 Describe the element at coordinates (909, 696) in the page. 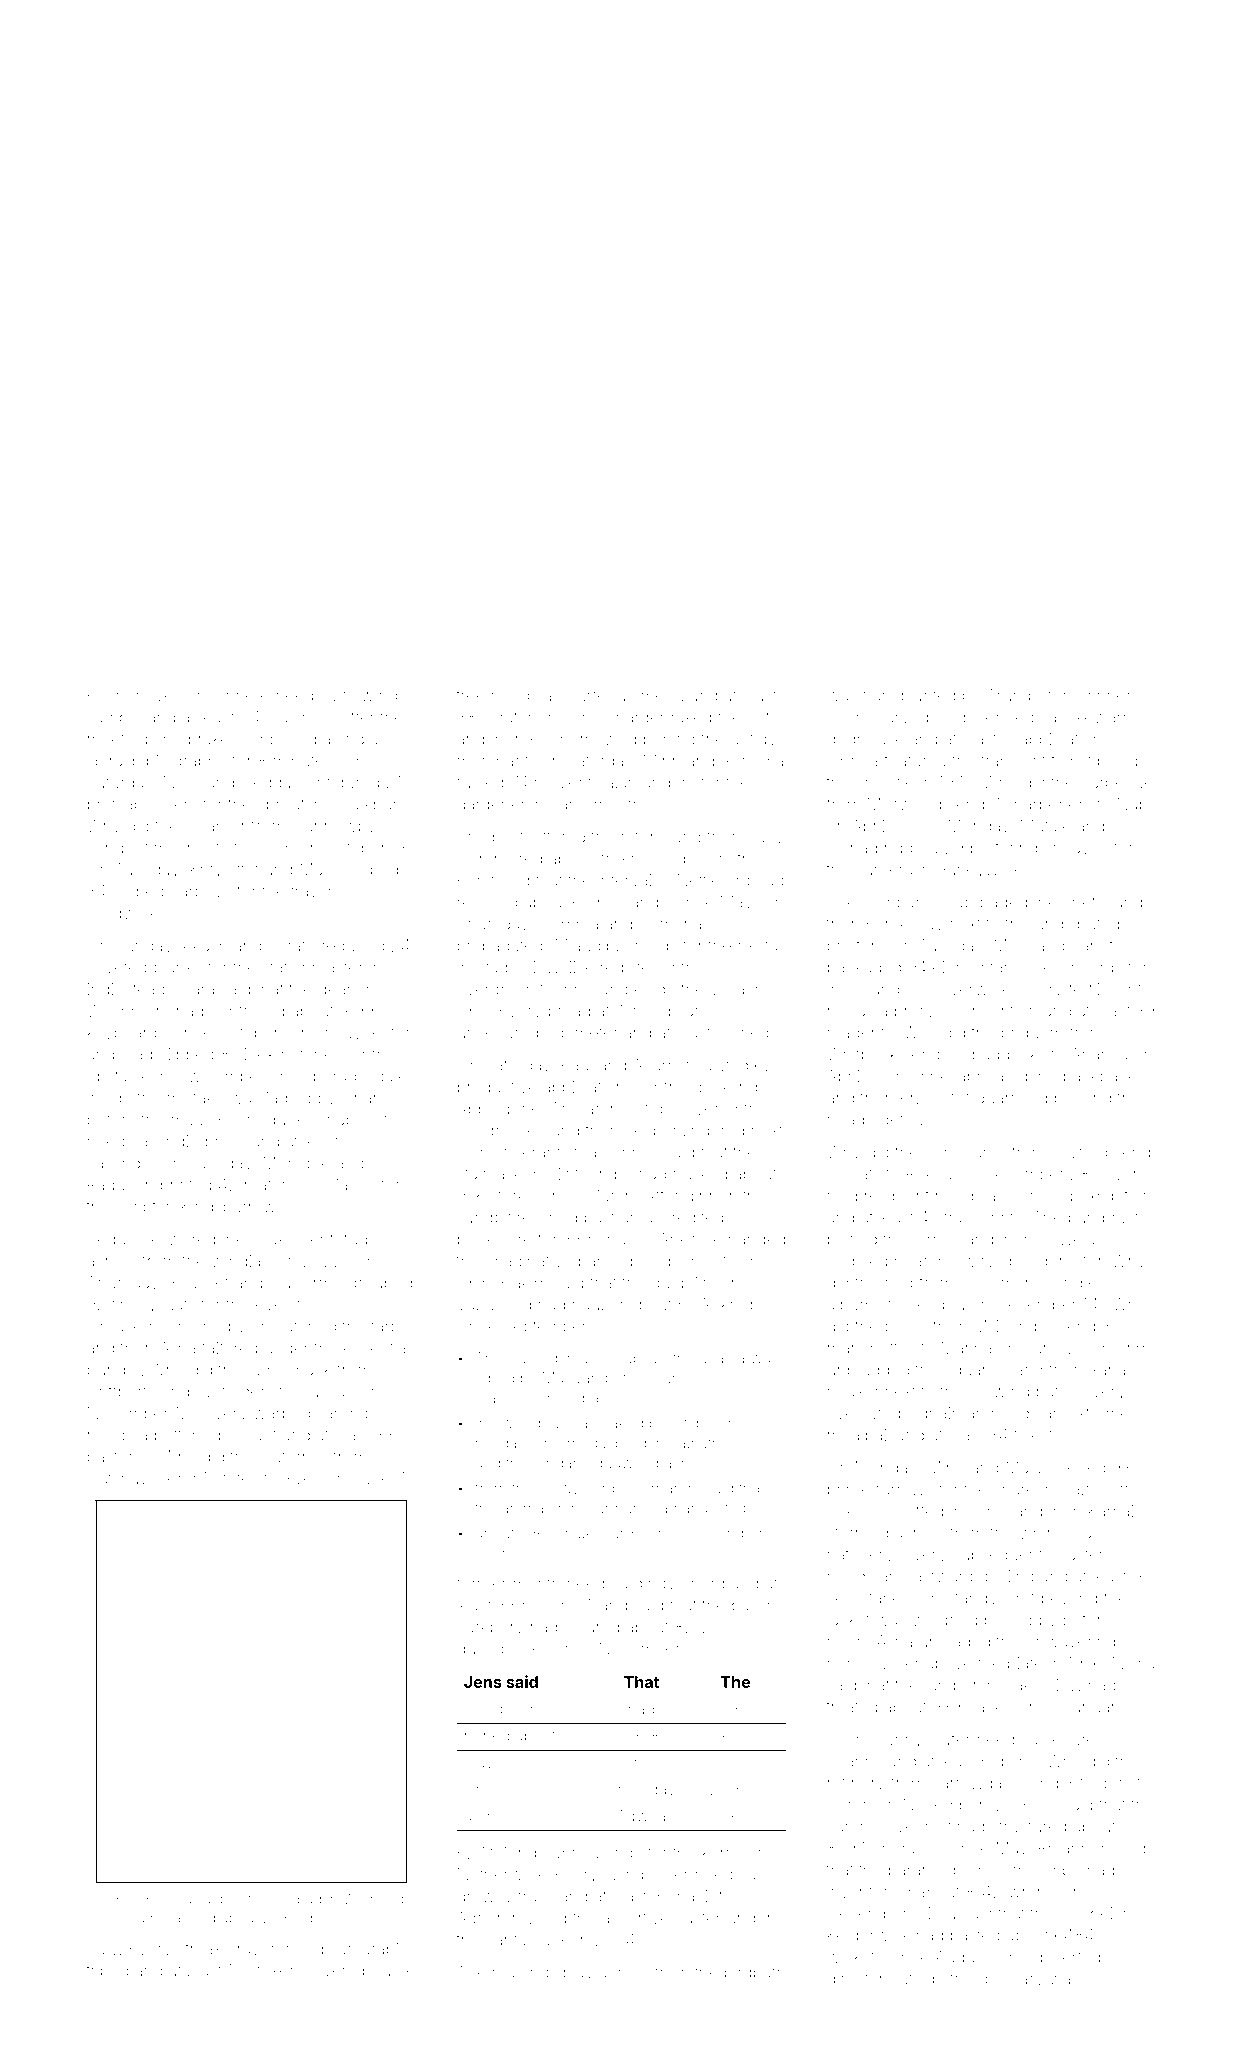

I see `transplanted` at that location.
